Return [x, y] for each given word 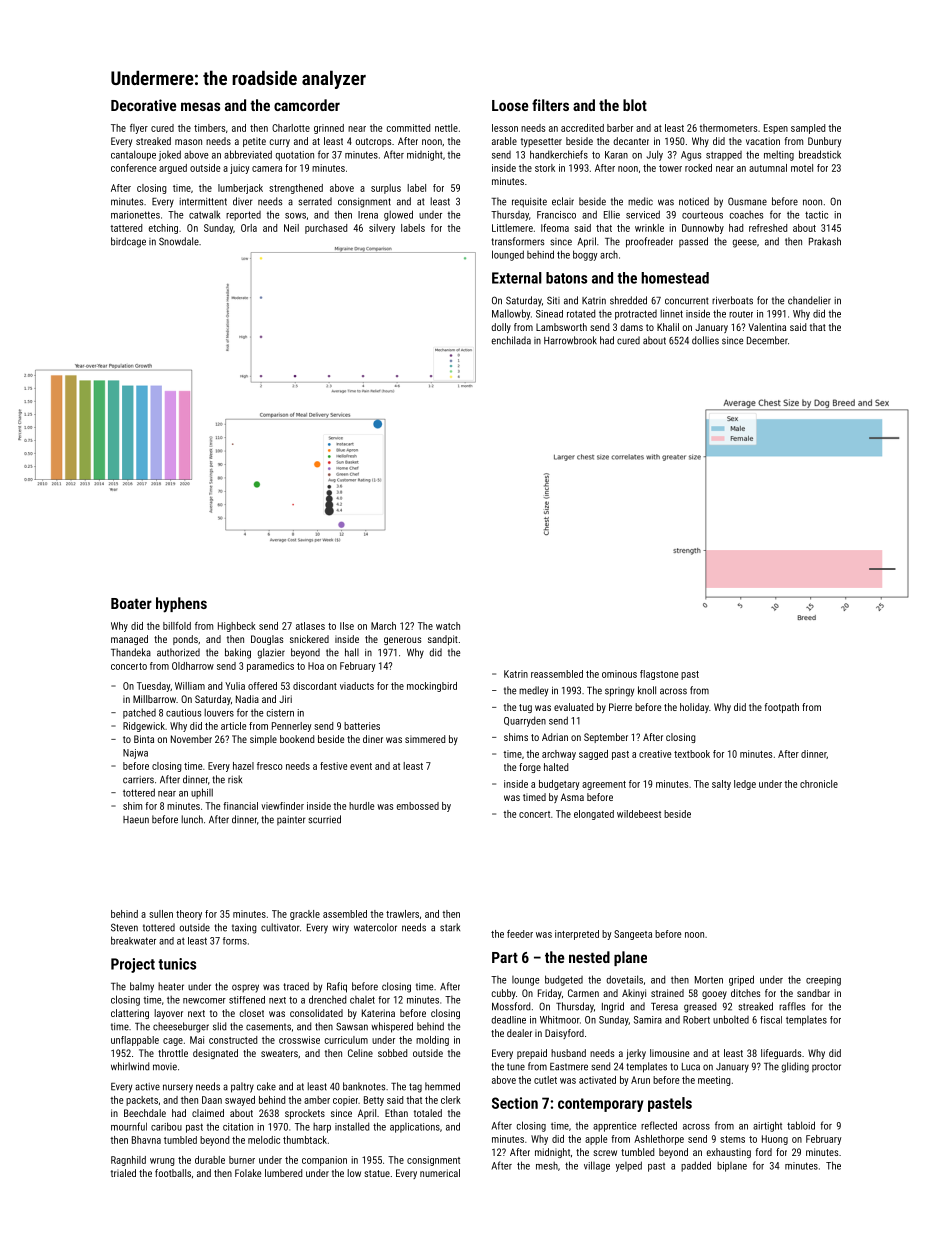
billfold [177, 626]
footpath [782, 708]
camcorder [307, 105]
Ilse [347, 626]
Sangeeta [633, 935]
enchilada [511, 340]
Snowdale [179, 241]
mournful [129, 1126]
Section [515, 1103]
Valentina [767, 327]
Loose [510, 105]
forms [235, 941]
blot [635, 105]
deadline [508, 1020]
